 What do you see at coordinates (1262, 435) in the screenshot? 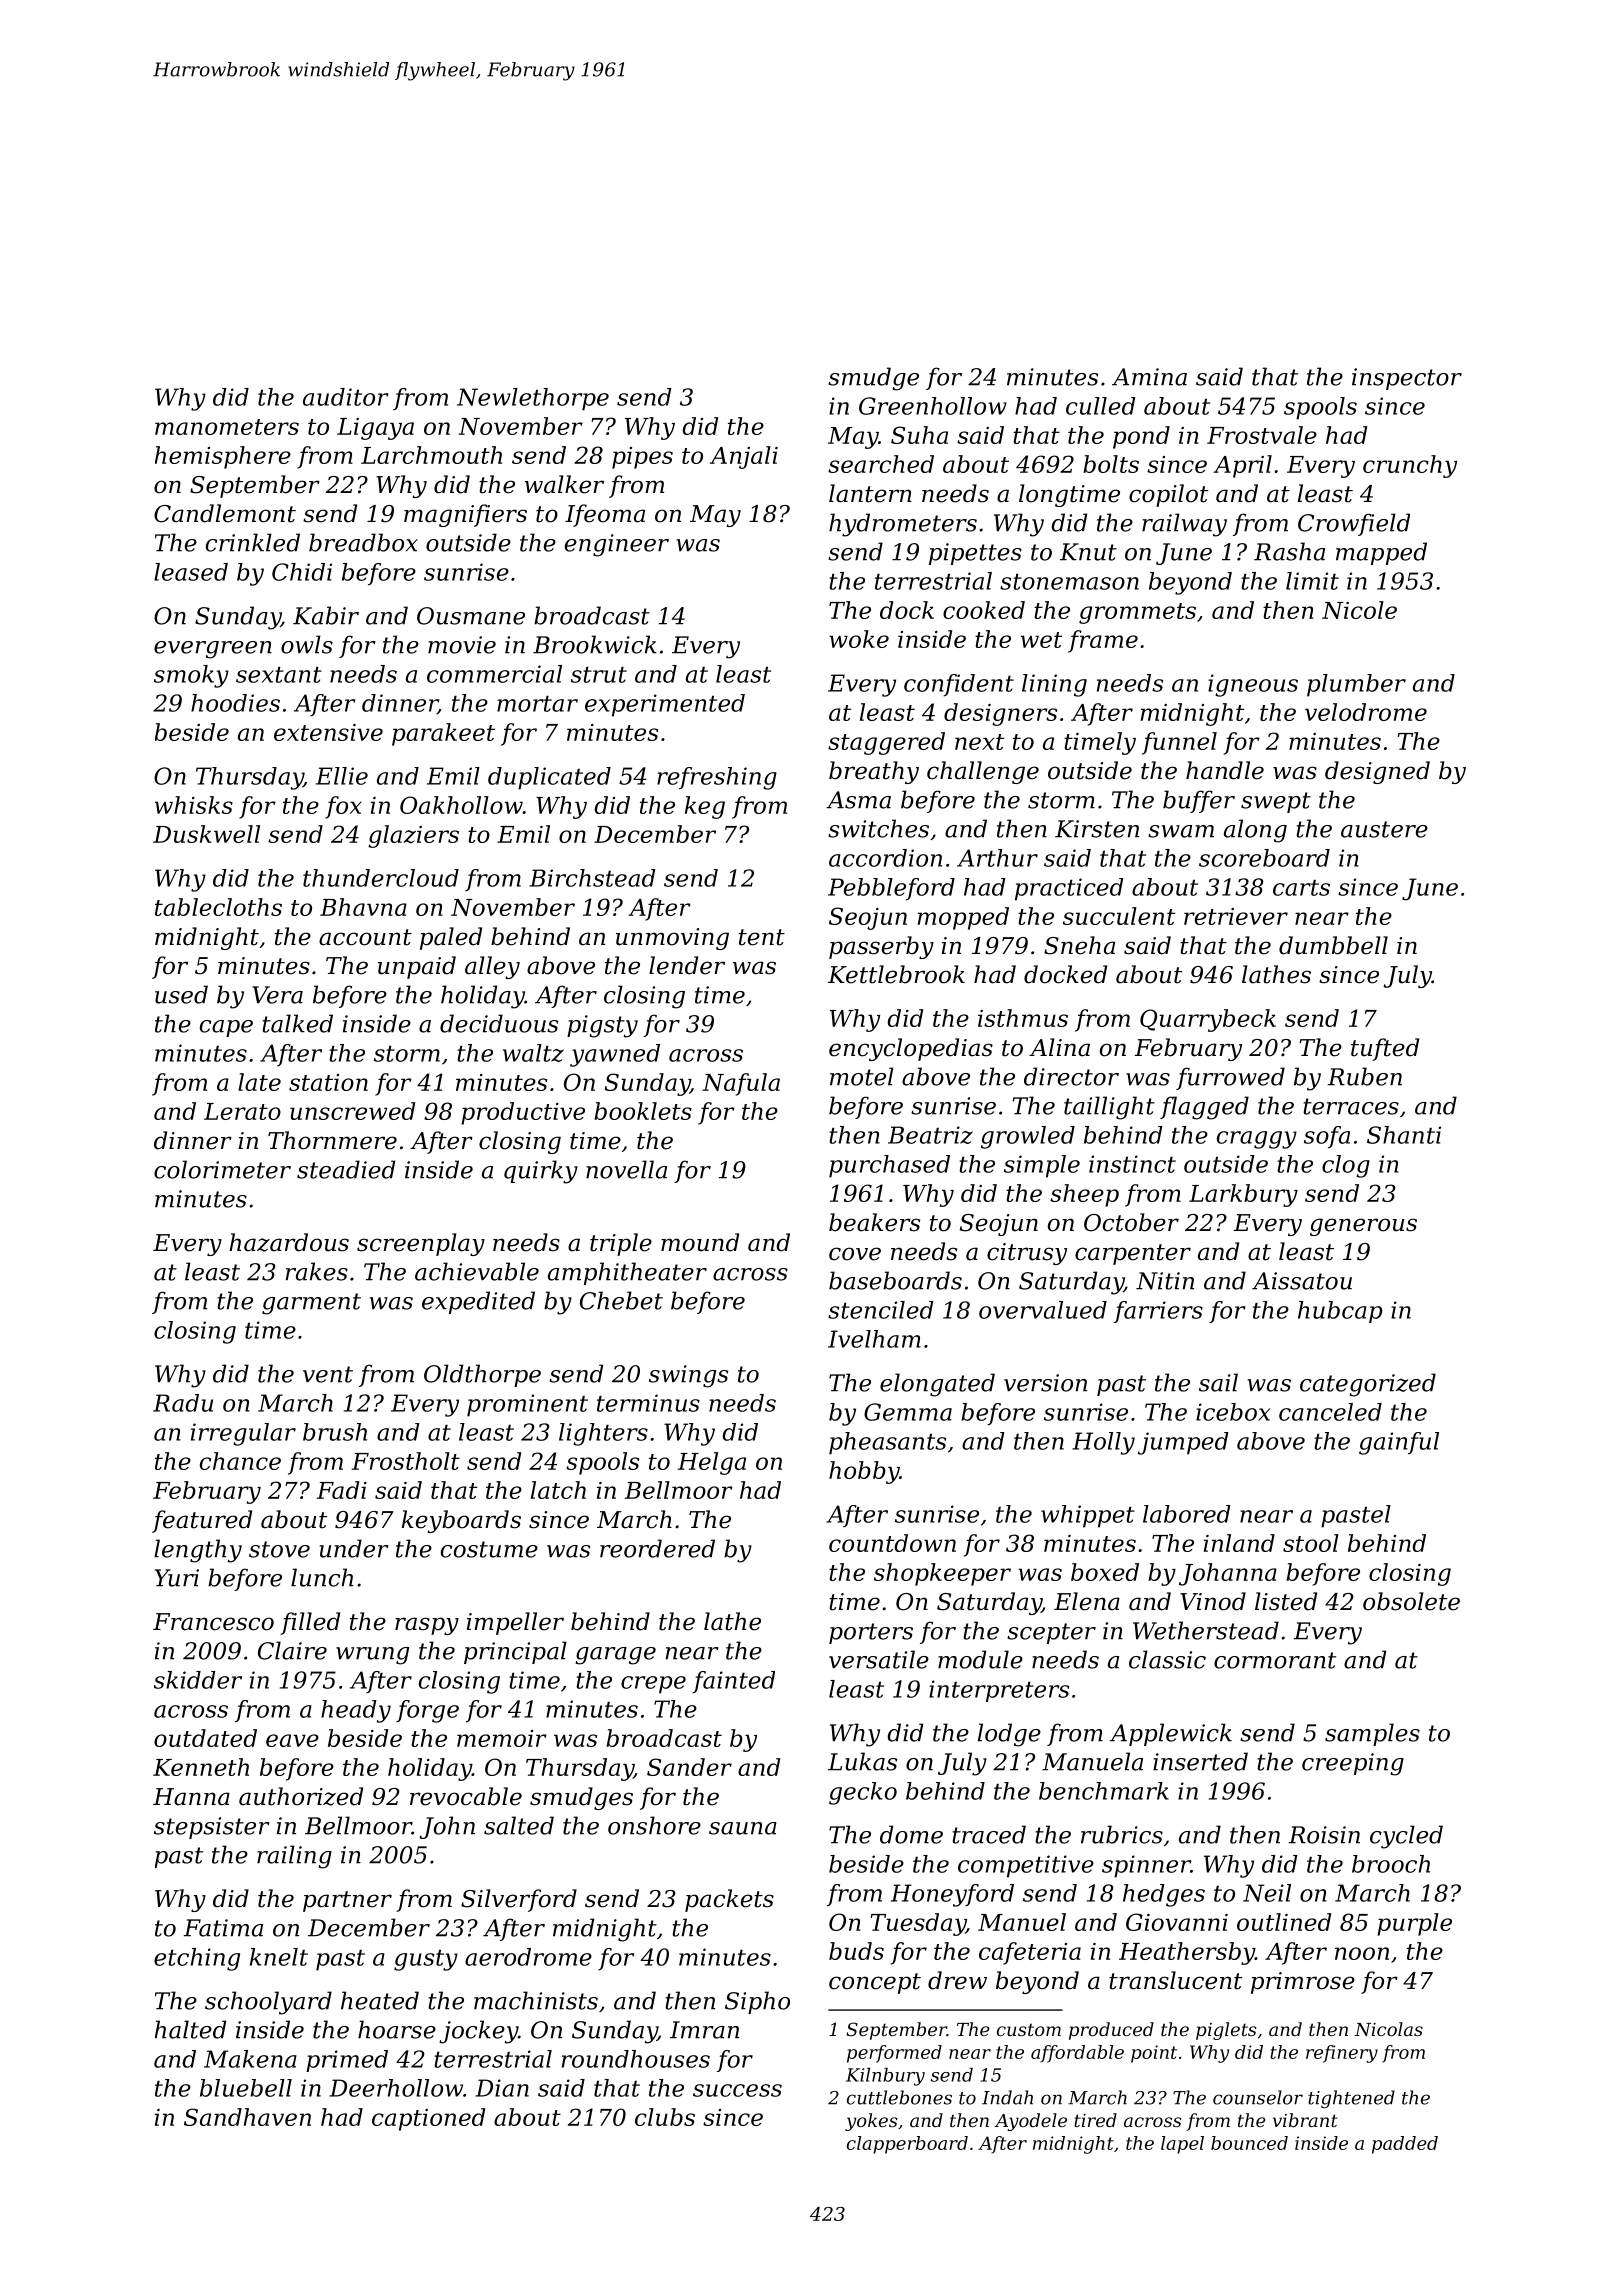
I see `Frostvale` at bounding box center [1262, 435].
